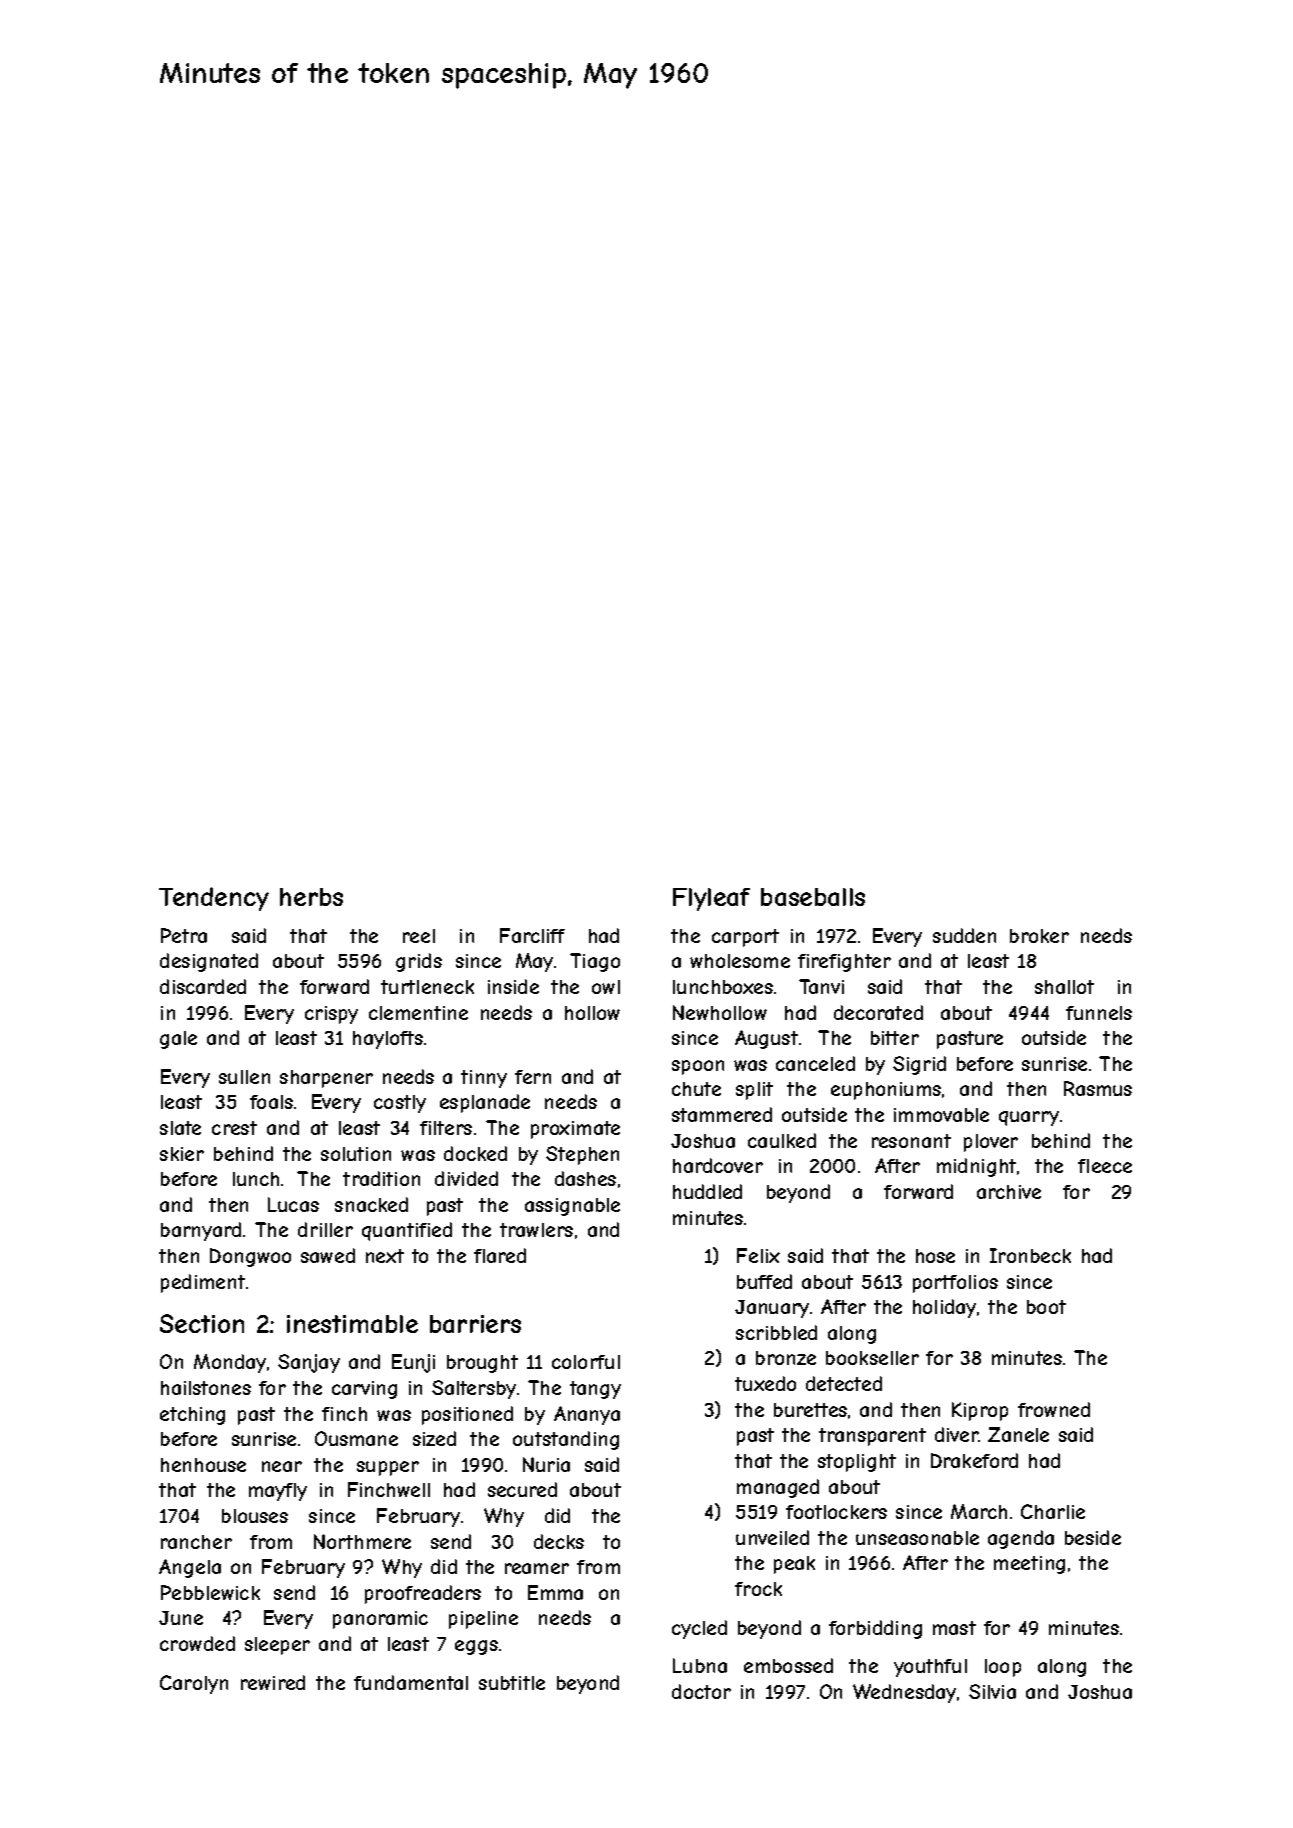 The width and height of the document is (1293, 1828). I want to click on Eunji, so click(413, 1363).
